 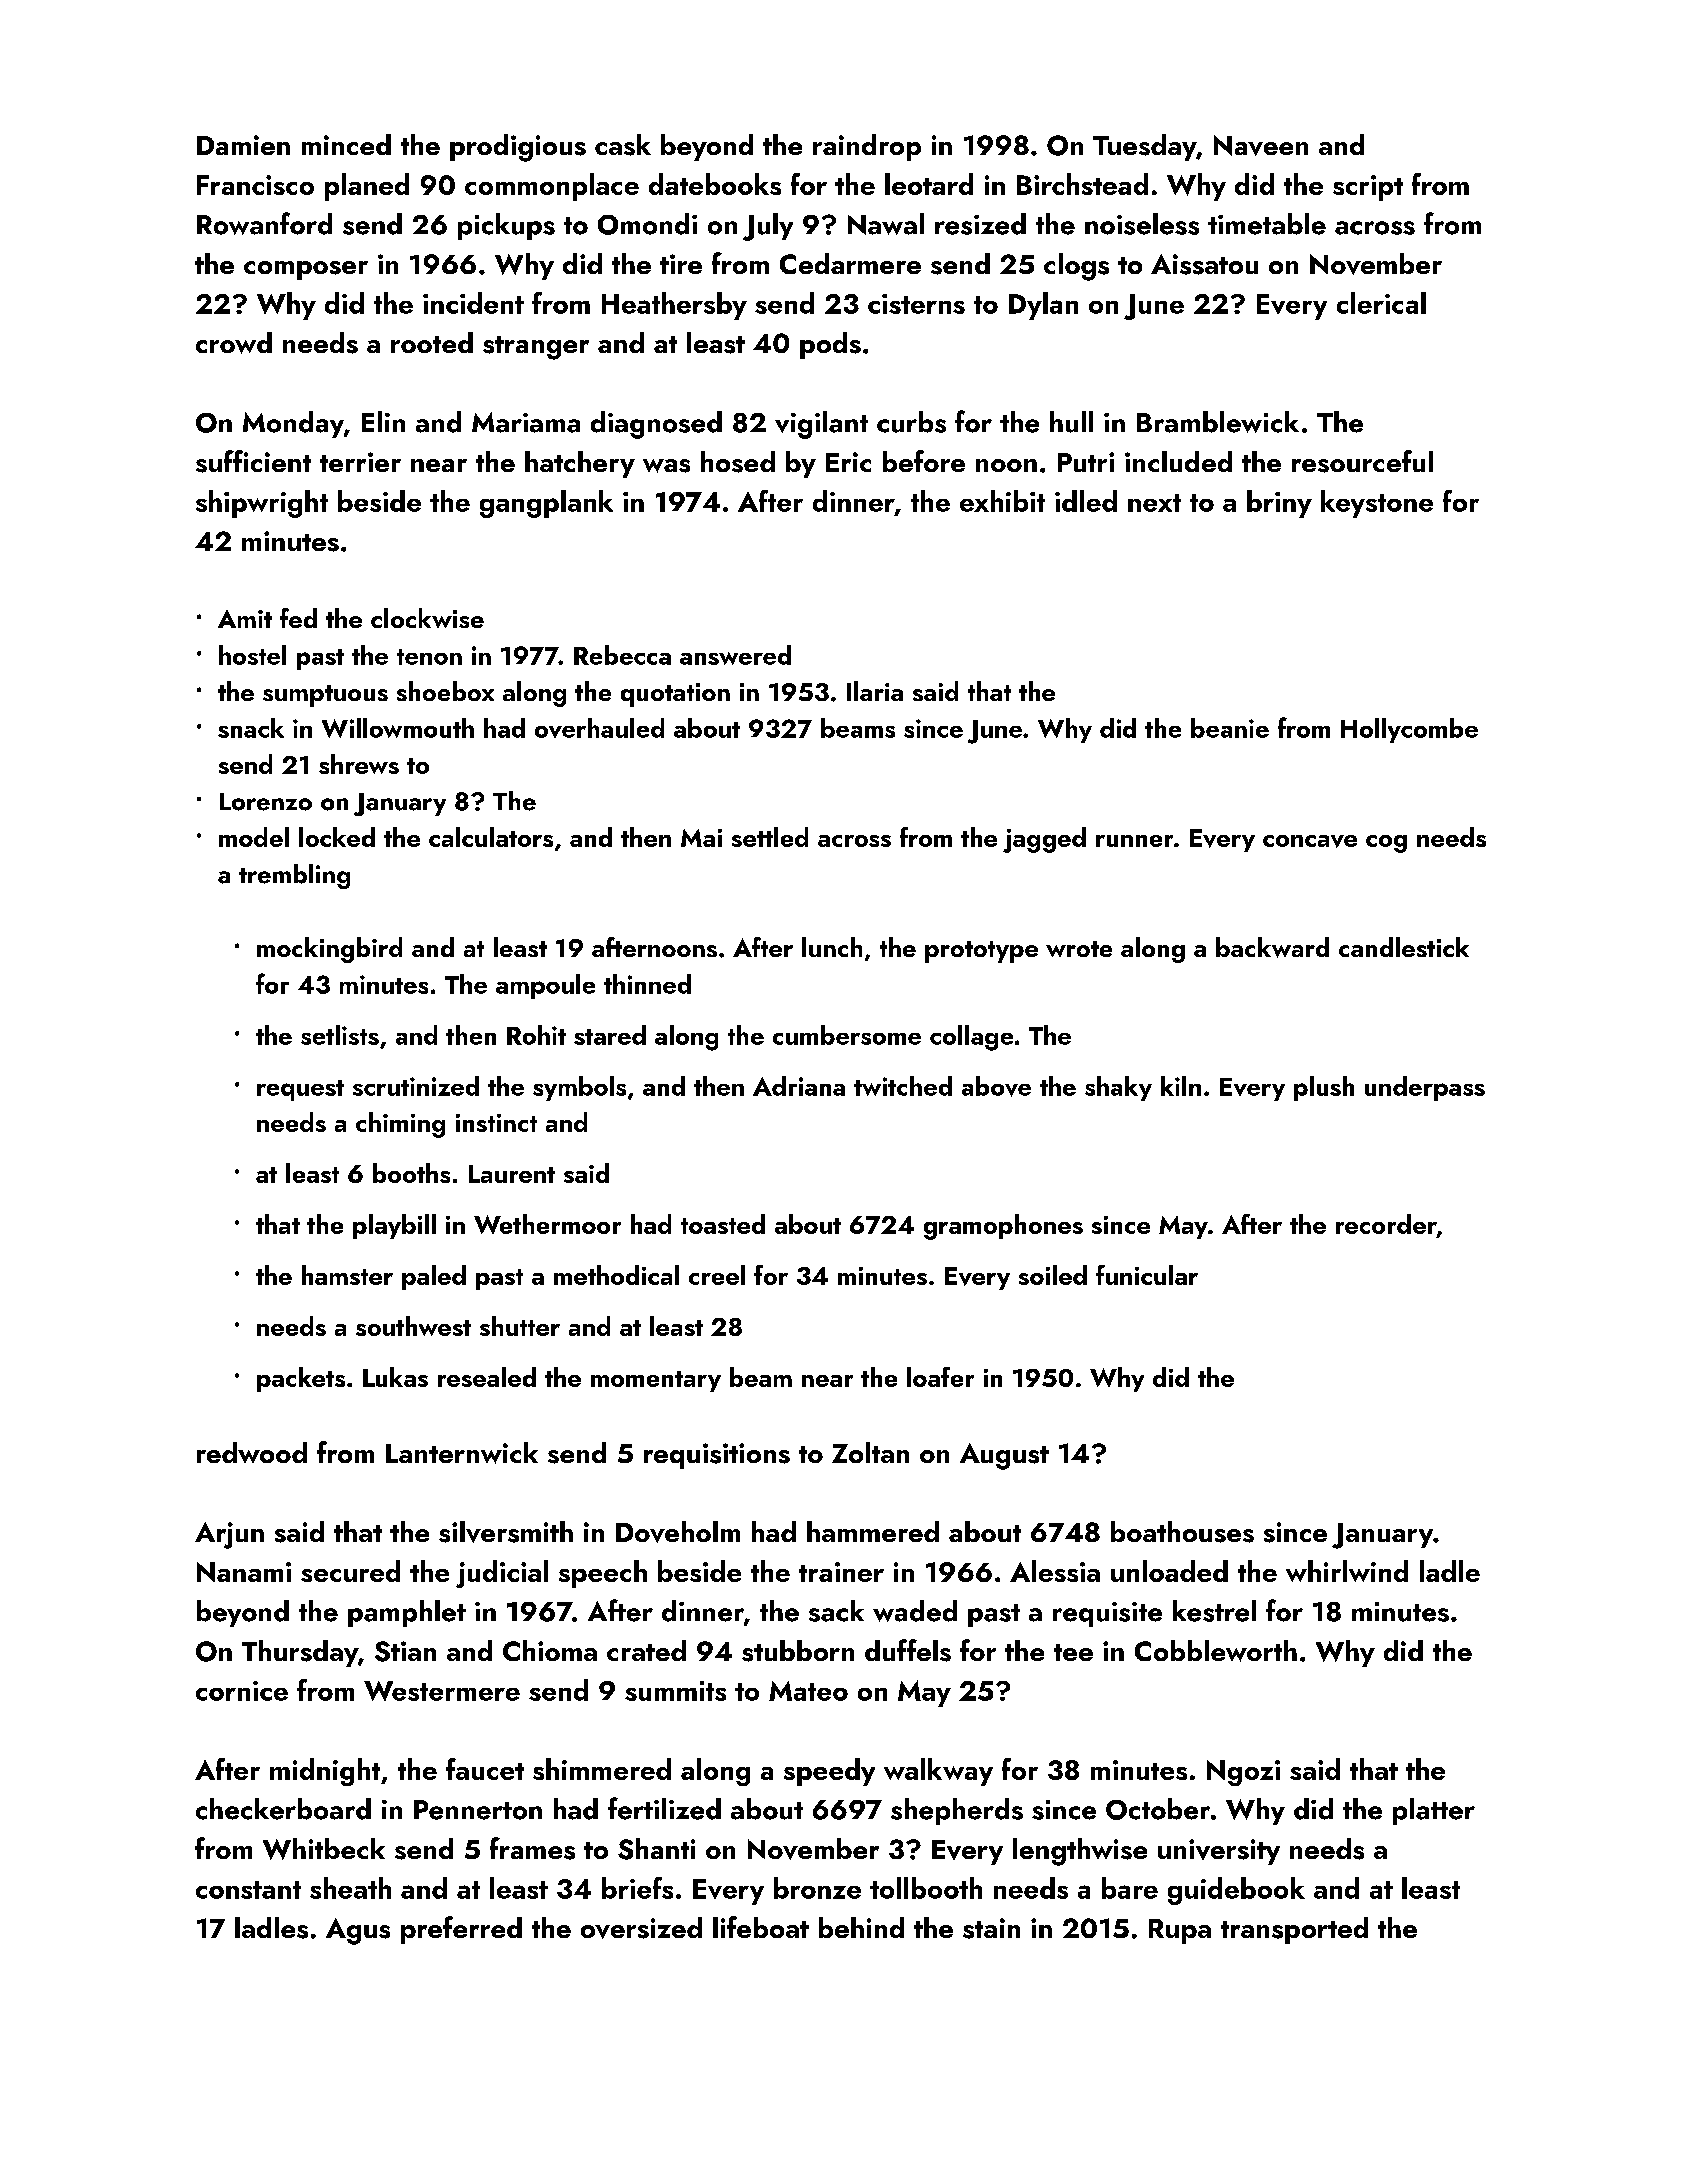 What do you see at coordinates (1409, 730) in the screenshot?
I see `Hollycombe` at bounding box center [1409, 730].
